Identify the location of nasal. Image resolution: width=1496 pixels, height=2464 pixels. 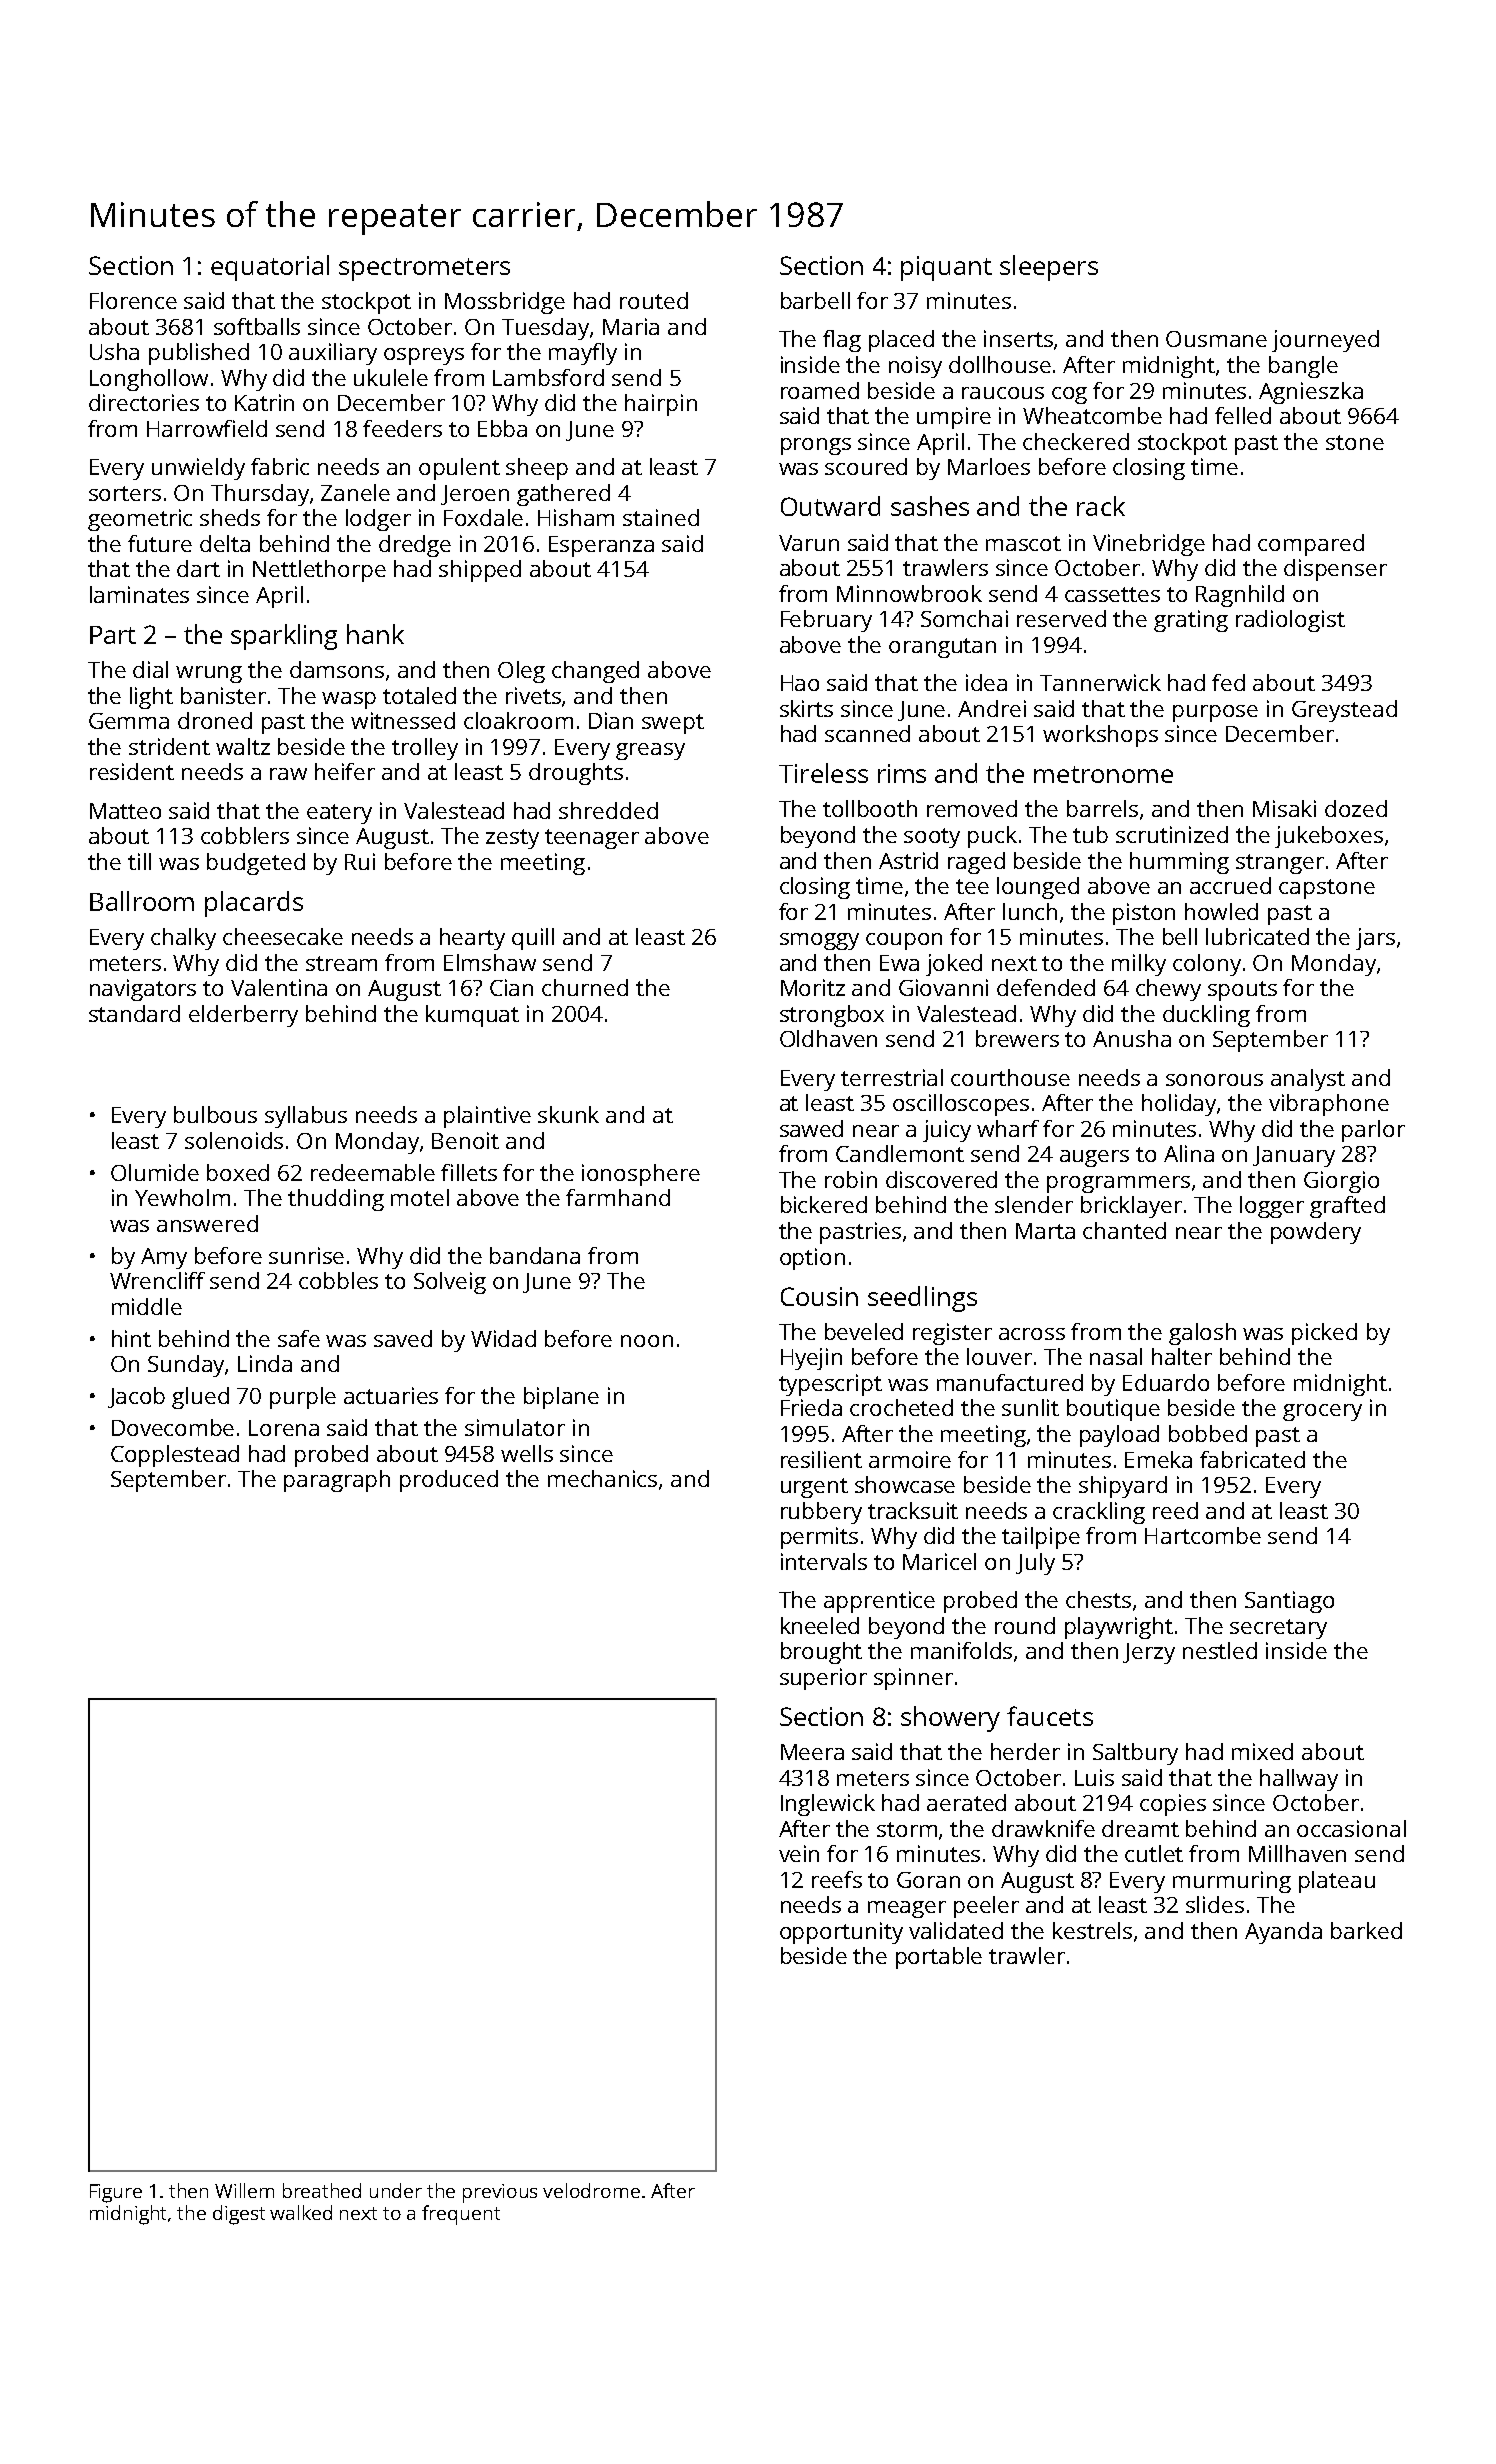
(1116, 1356).
